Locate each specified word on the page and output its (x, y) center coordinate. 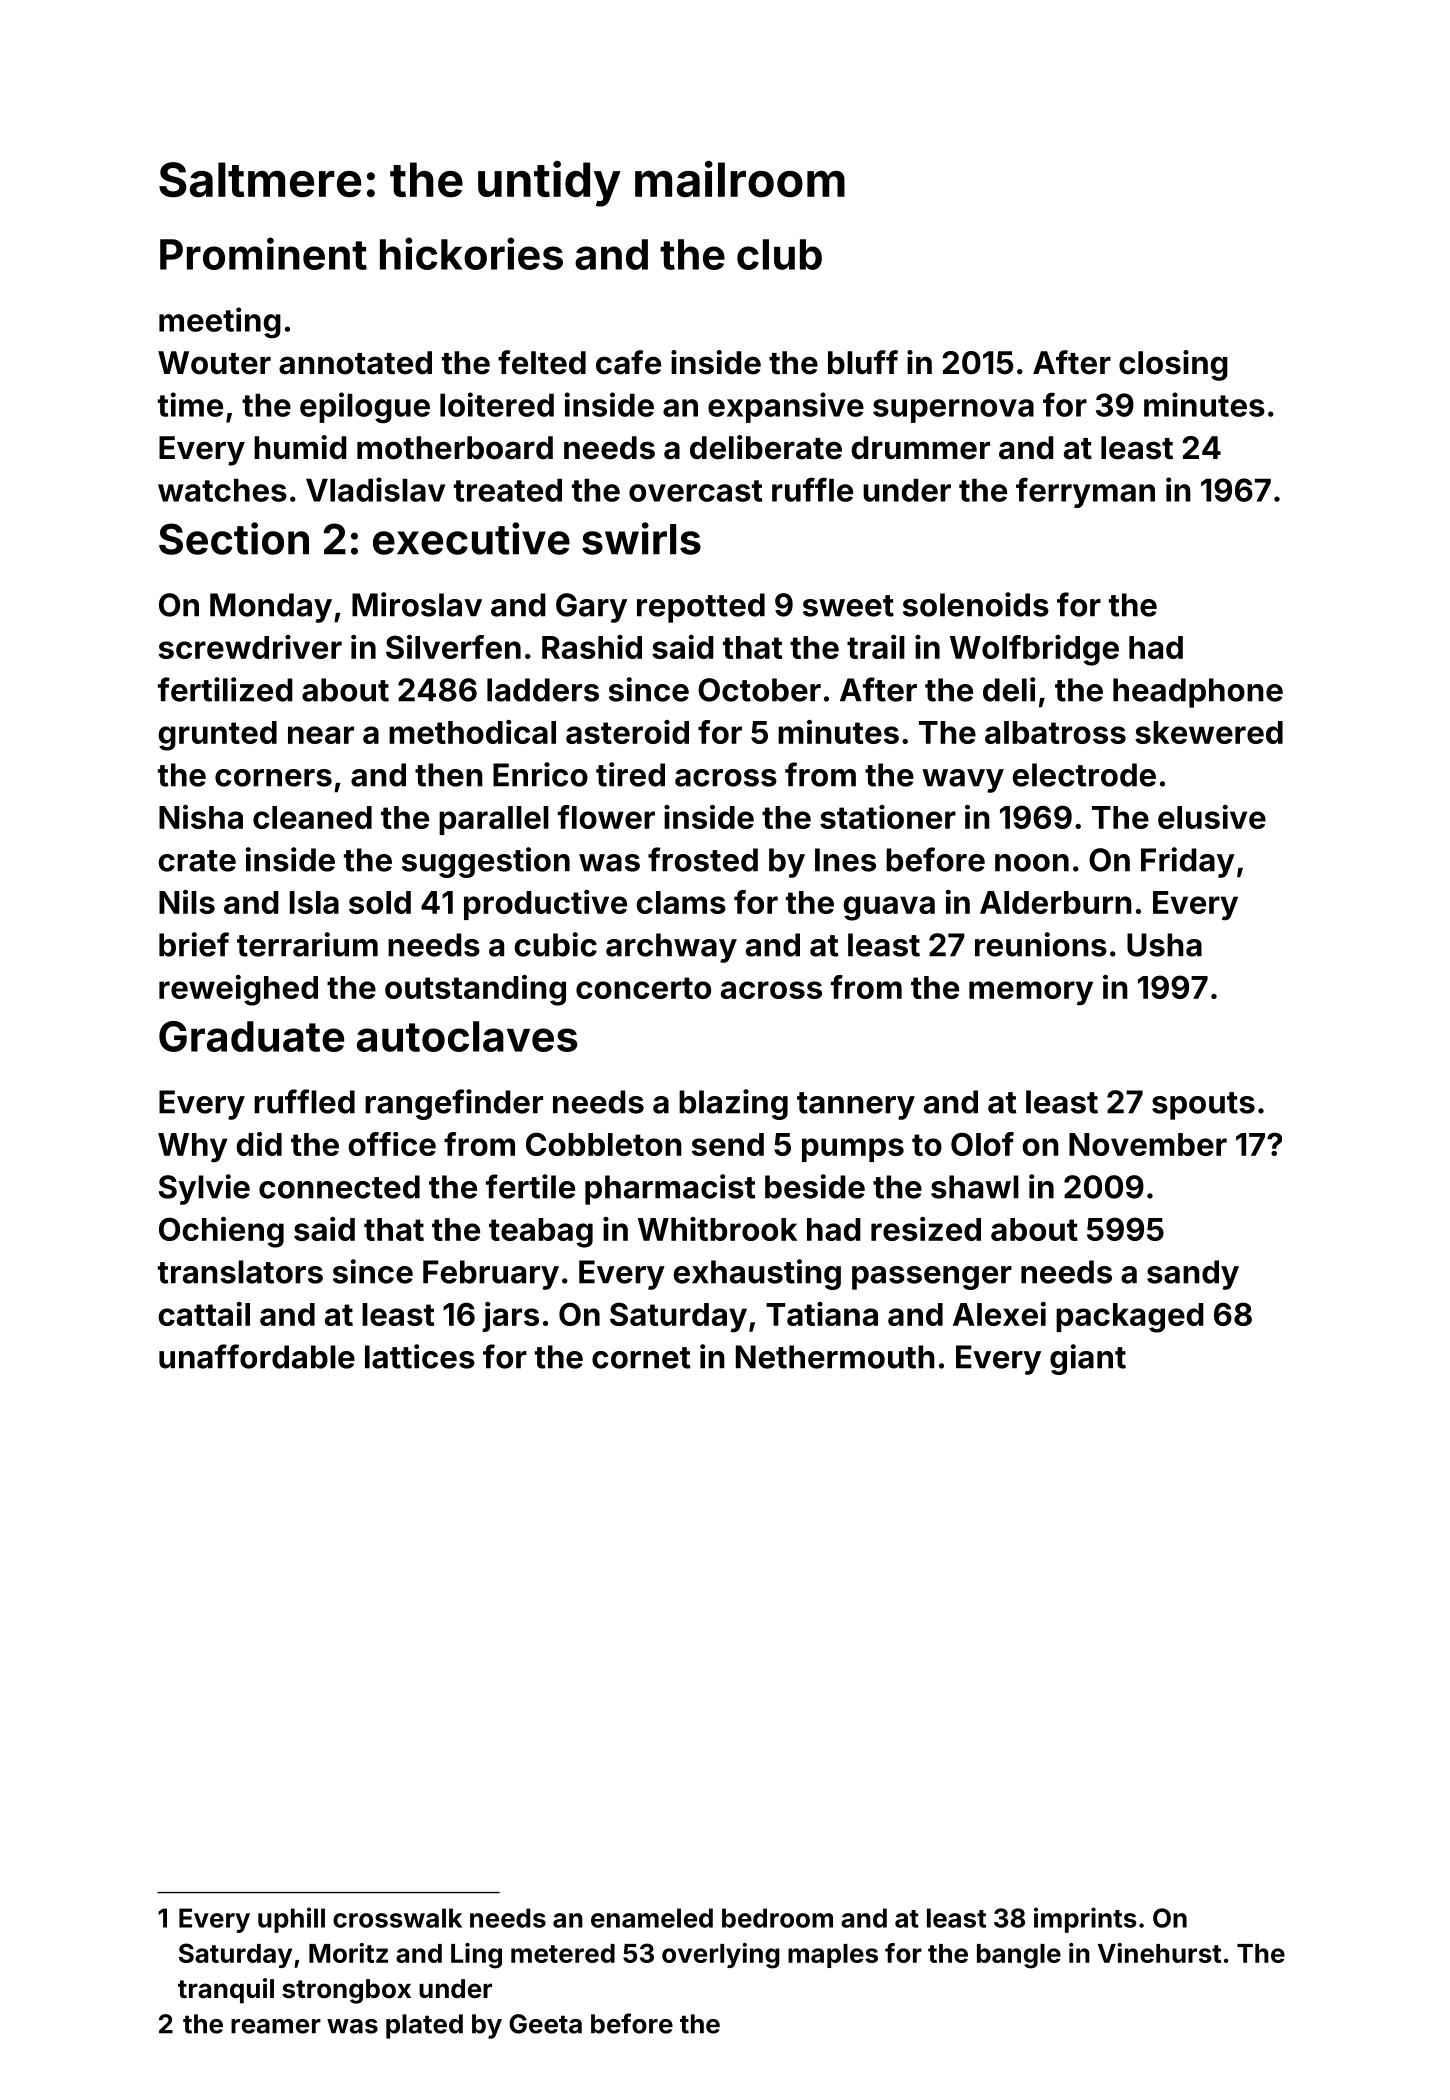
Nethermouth (835, 1357)
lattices (420, 1356)
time (190, 404)
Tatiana (822, 1314)
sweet (848, 606)
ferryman (1085, 492)
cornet (641, 1358)
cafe (628, 362)
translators (240, 1272)
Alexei (999, 1314)
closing (1173, 365)
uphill (291, 1920)
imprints (1085, 1920)
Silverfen (453, 647)
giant (1088, 1359)
